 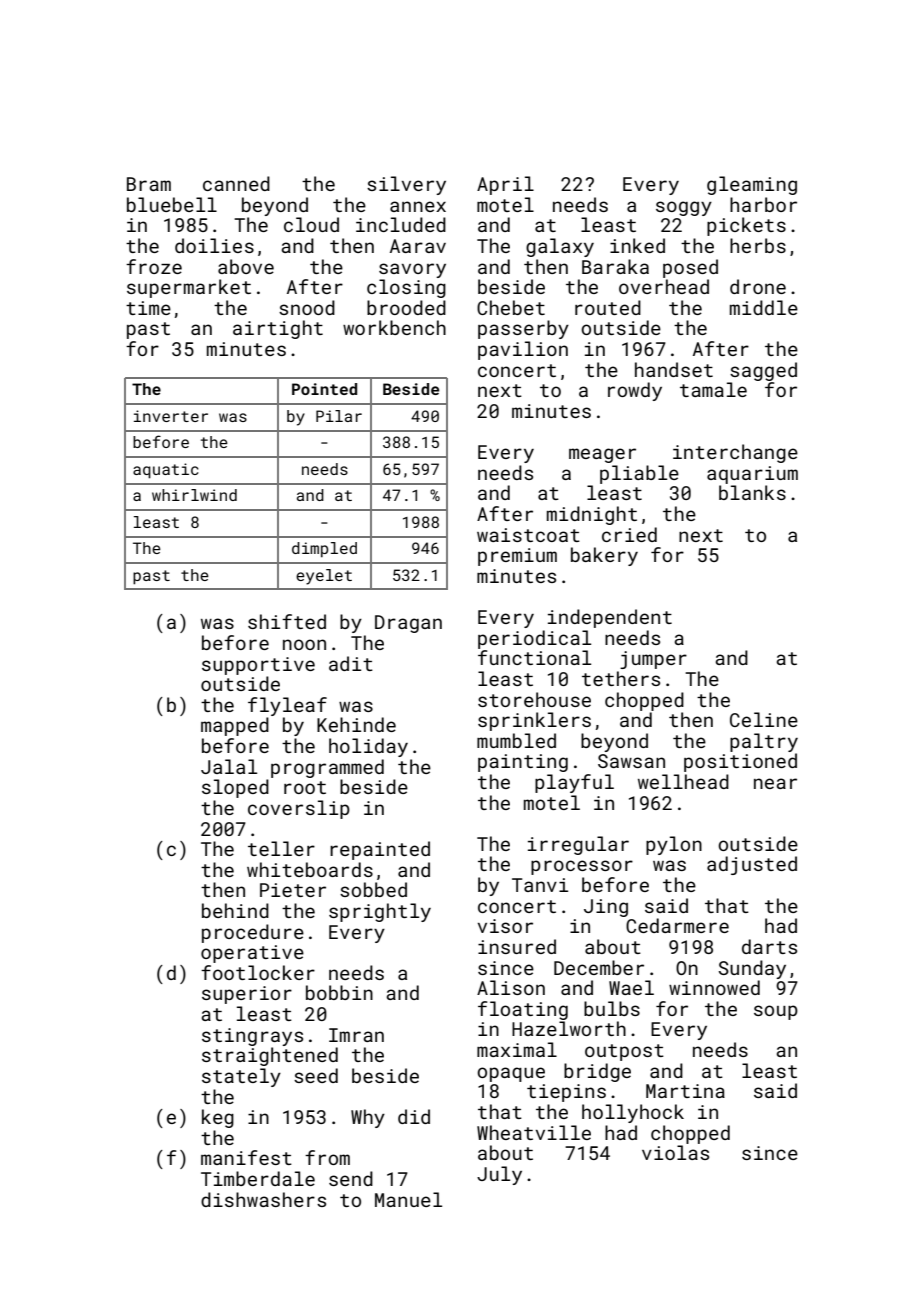 I want to click on dishwashers, so click(x=263, y=1199).
